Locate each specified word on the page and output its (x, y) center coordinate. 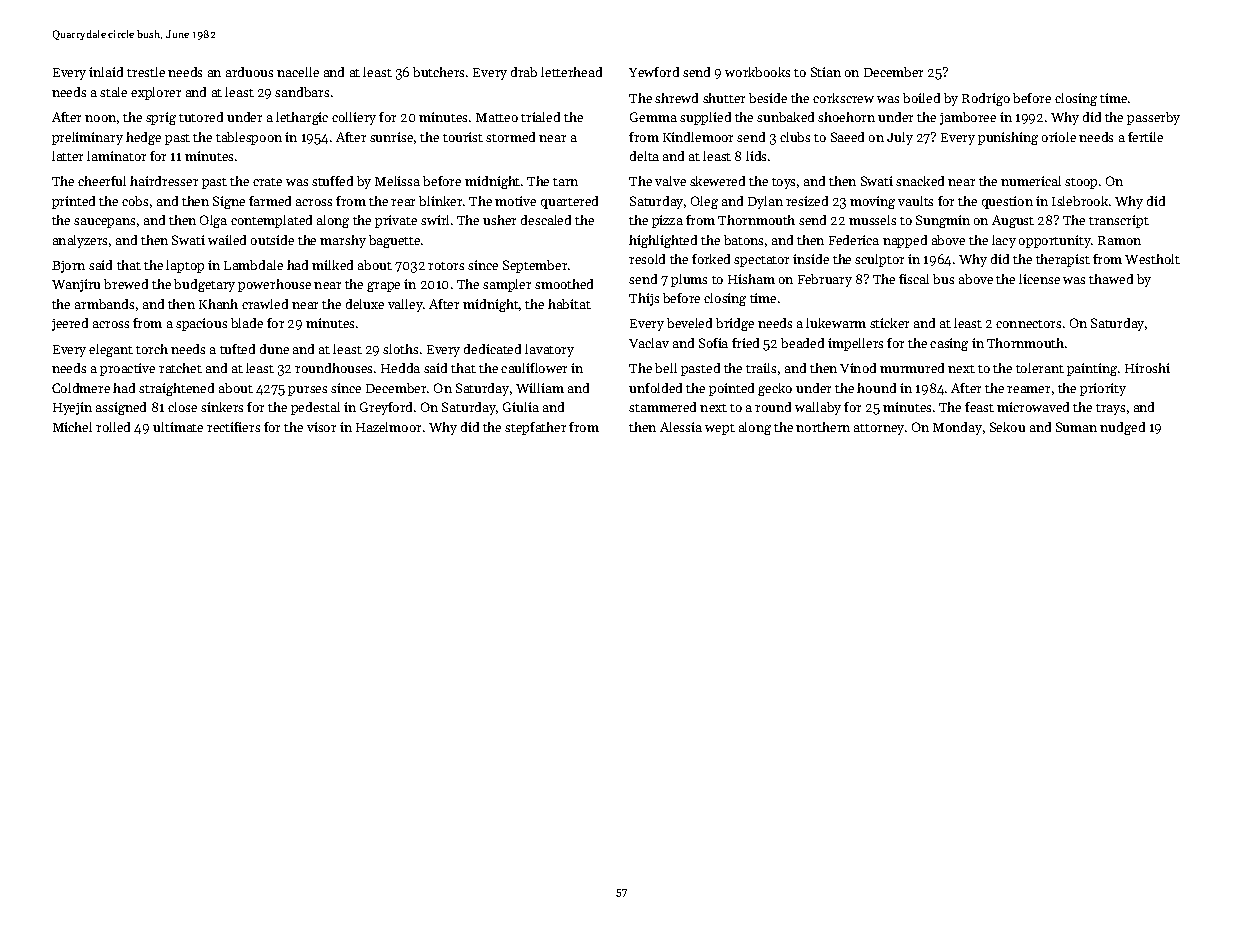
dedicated (492, 349)
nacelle (298, 72)
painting (1092, 369)
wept (720, 429)
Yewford (654, 72)
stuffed (332, 181)
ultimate (178, 427)
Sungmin (943, 221)
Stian (826, 72)
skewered (717, 181)
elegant (111, 350)
